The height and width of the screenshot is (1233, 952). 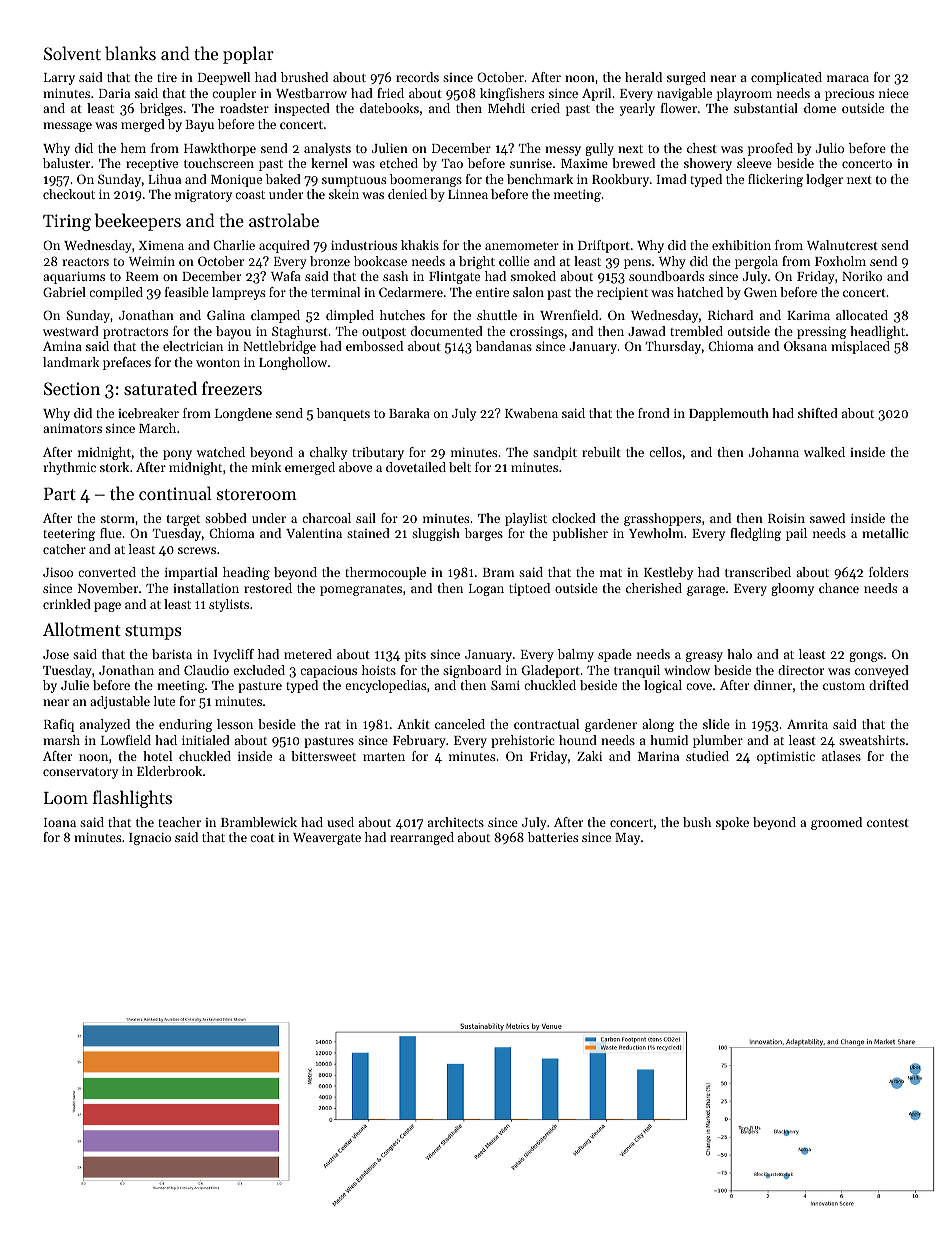 I want to click on teetering, so click(x=69, y=535).
